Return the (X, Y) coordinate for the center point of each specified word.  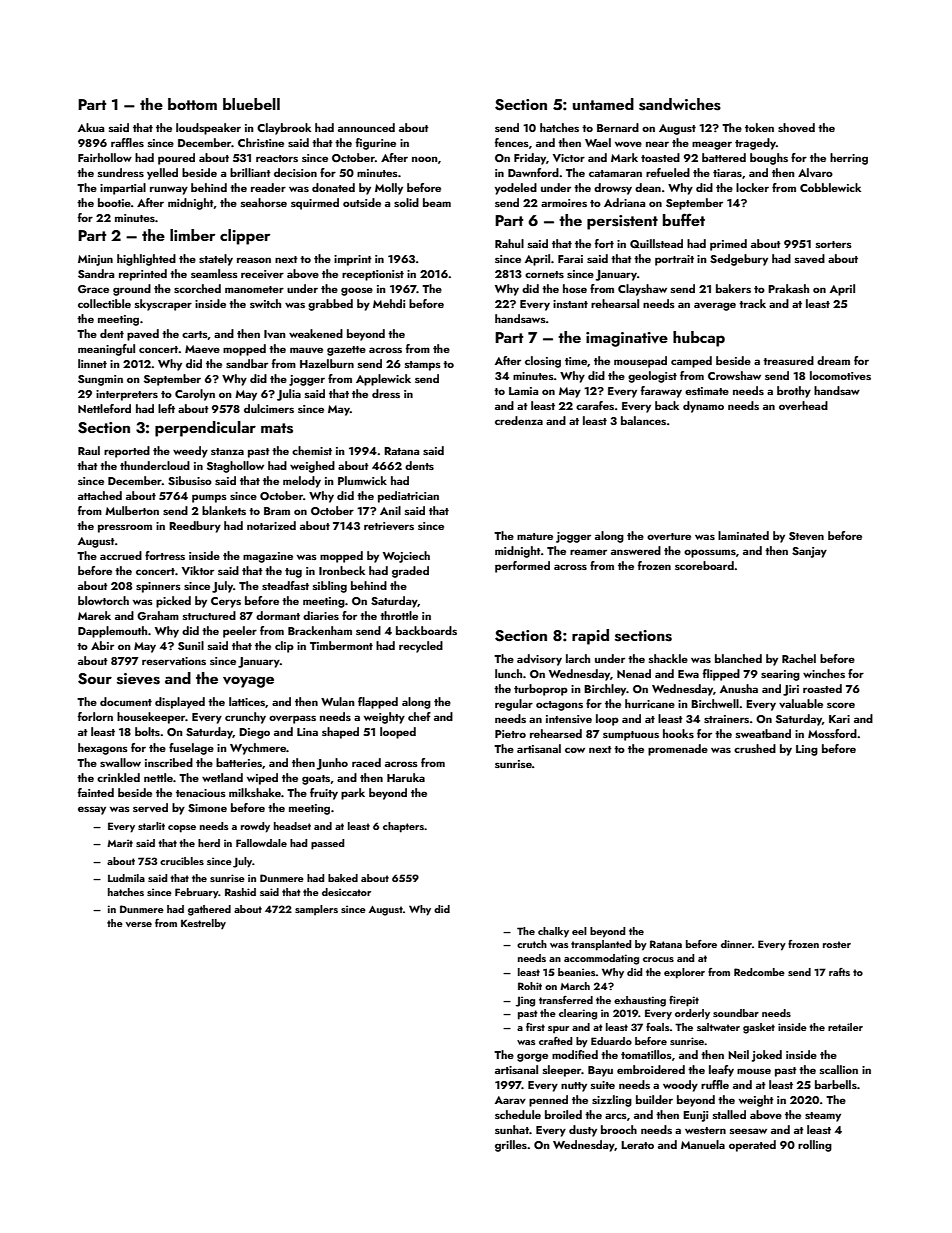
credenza (519, 420)
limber (192, 235)
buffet (684, 219)
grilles (511, 1146)
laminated (743, 535)
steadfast (285, 585)
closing (543, 362)
